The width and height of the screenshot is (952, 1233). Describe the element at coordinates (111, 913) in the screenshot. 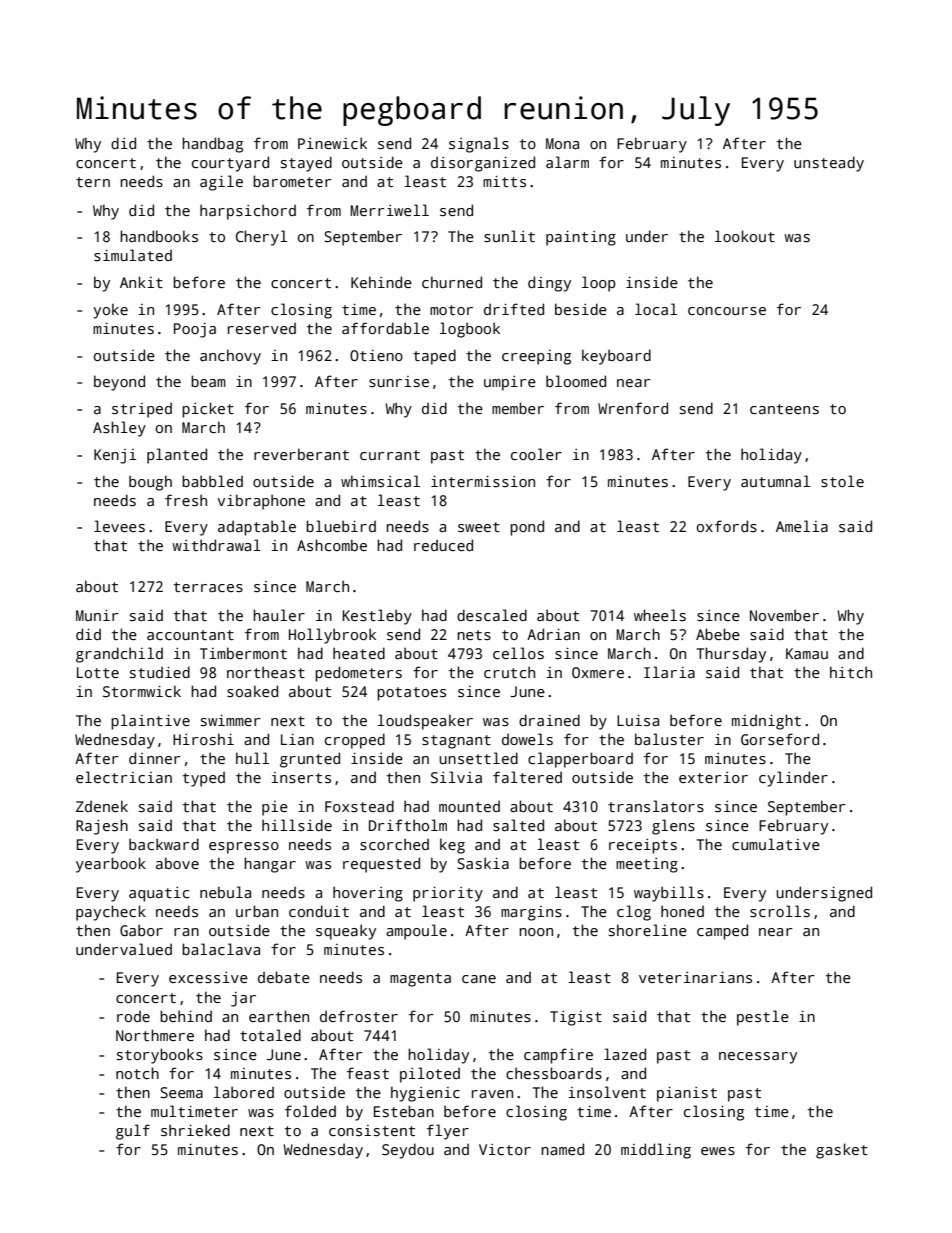

I see `paycheck` at that location.
